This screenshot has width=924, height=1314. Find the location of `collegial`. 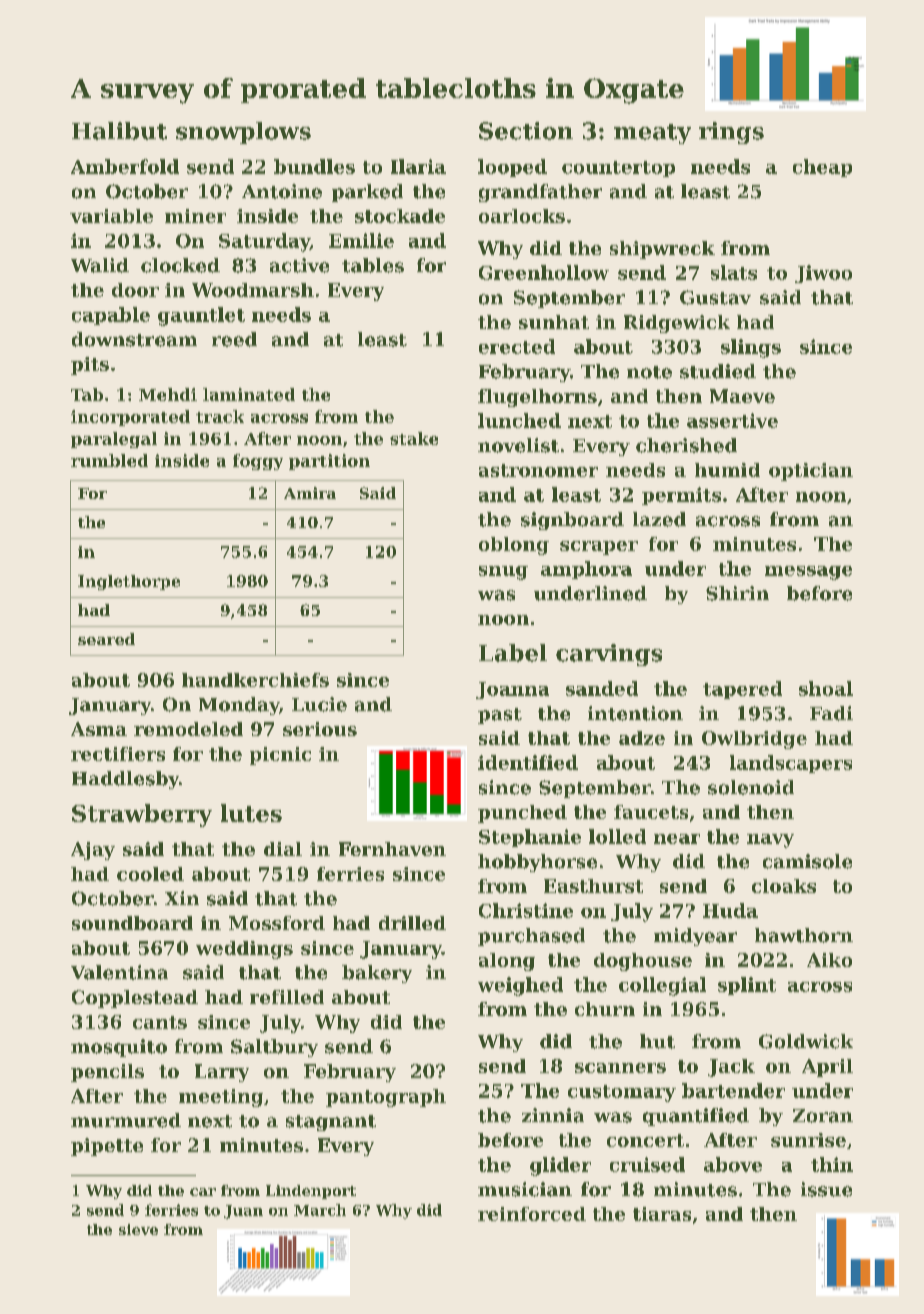

collegial is located at coordinates (662, 986).
